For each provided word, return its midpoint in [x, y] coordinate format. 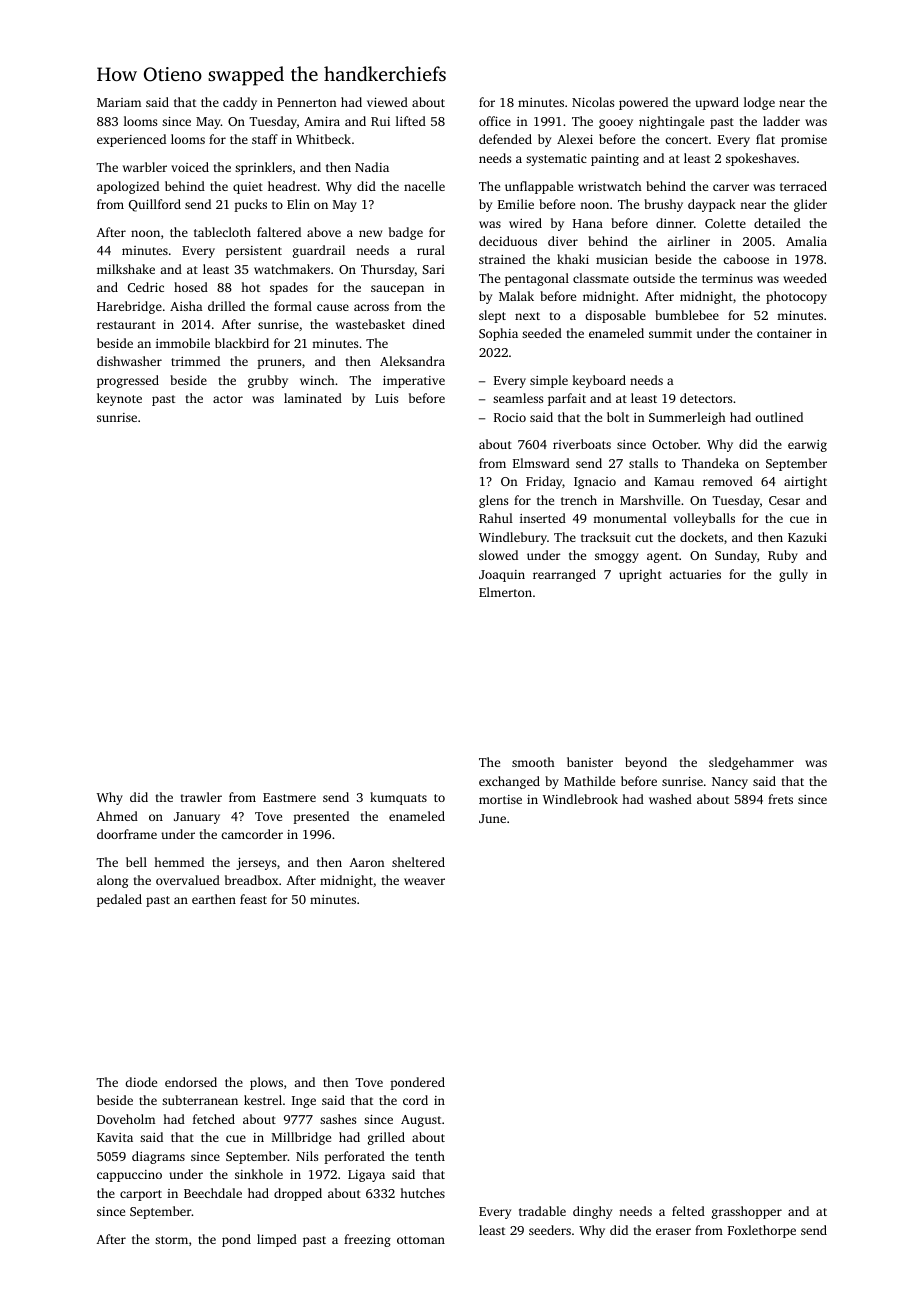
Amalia [806, 241]
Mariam [119, 102]
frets [780, 799]
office [495, 121]
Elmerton [505, 592]
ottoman [421, 1240]
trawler [201, 797]
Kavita [115, 1137]
